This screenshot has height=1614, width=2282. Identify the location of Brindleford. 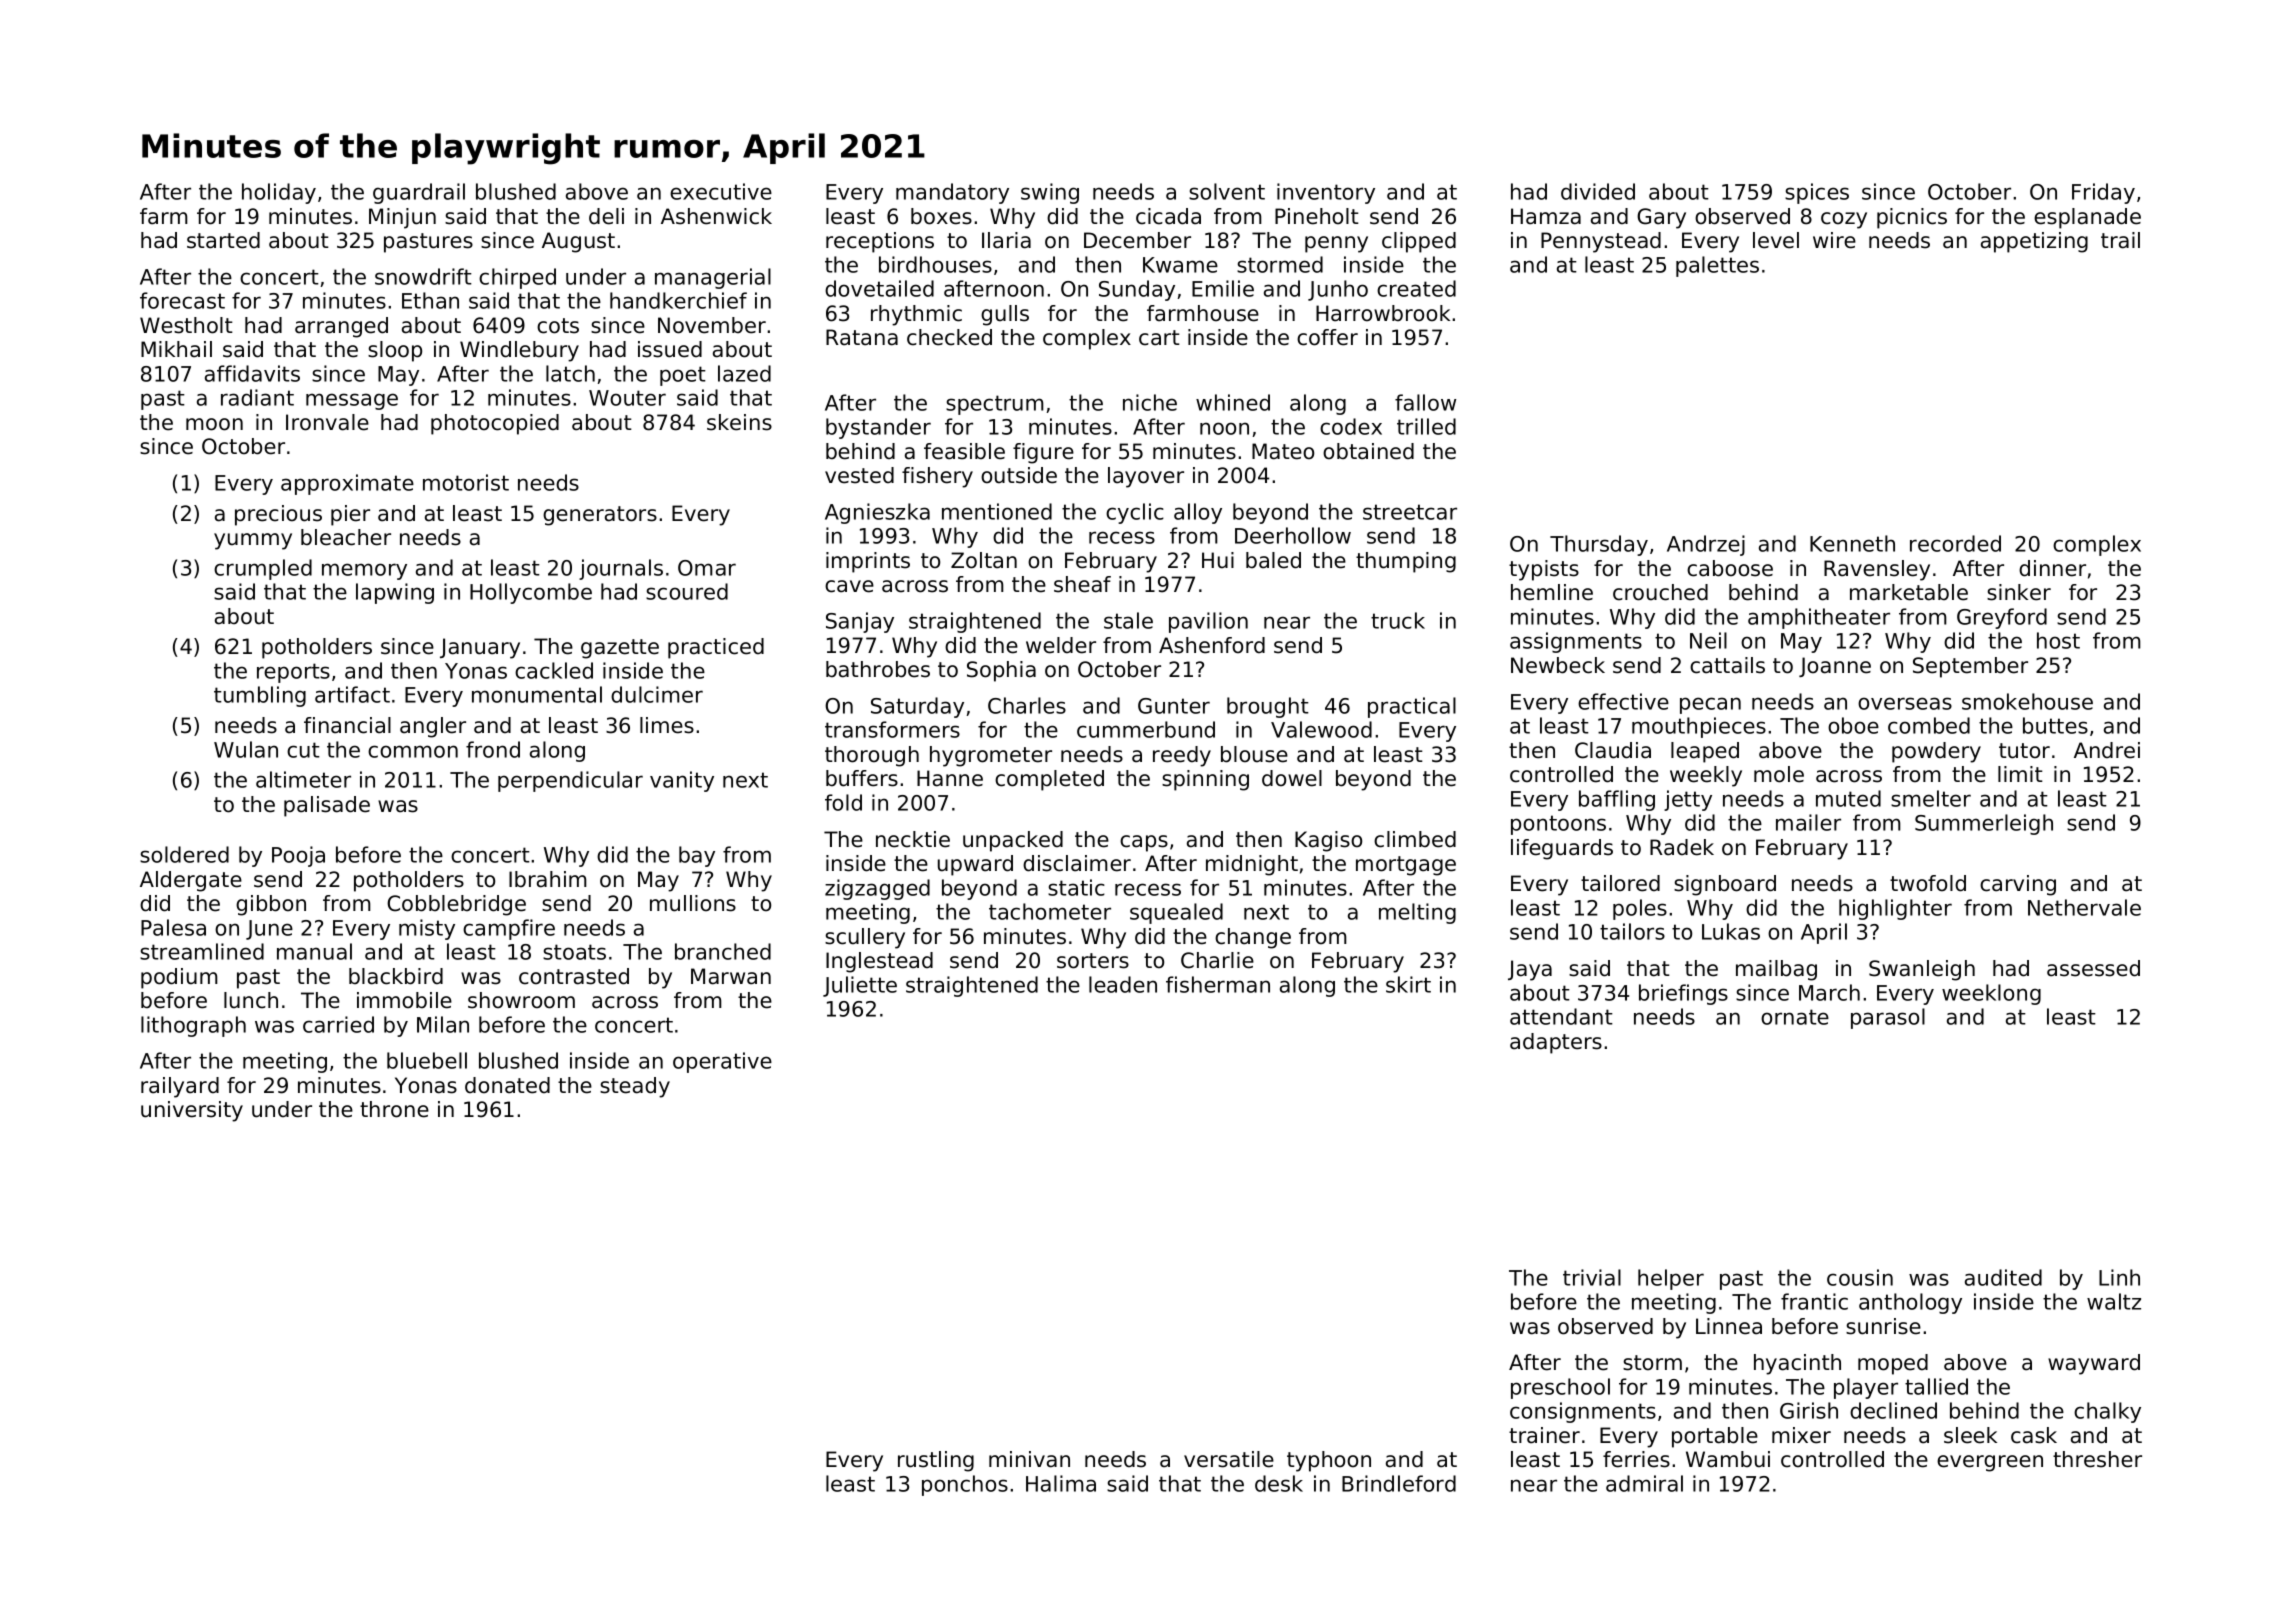
(1399, 1483).
